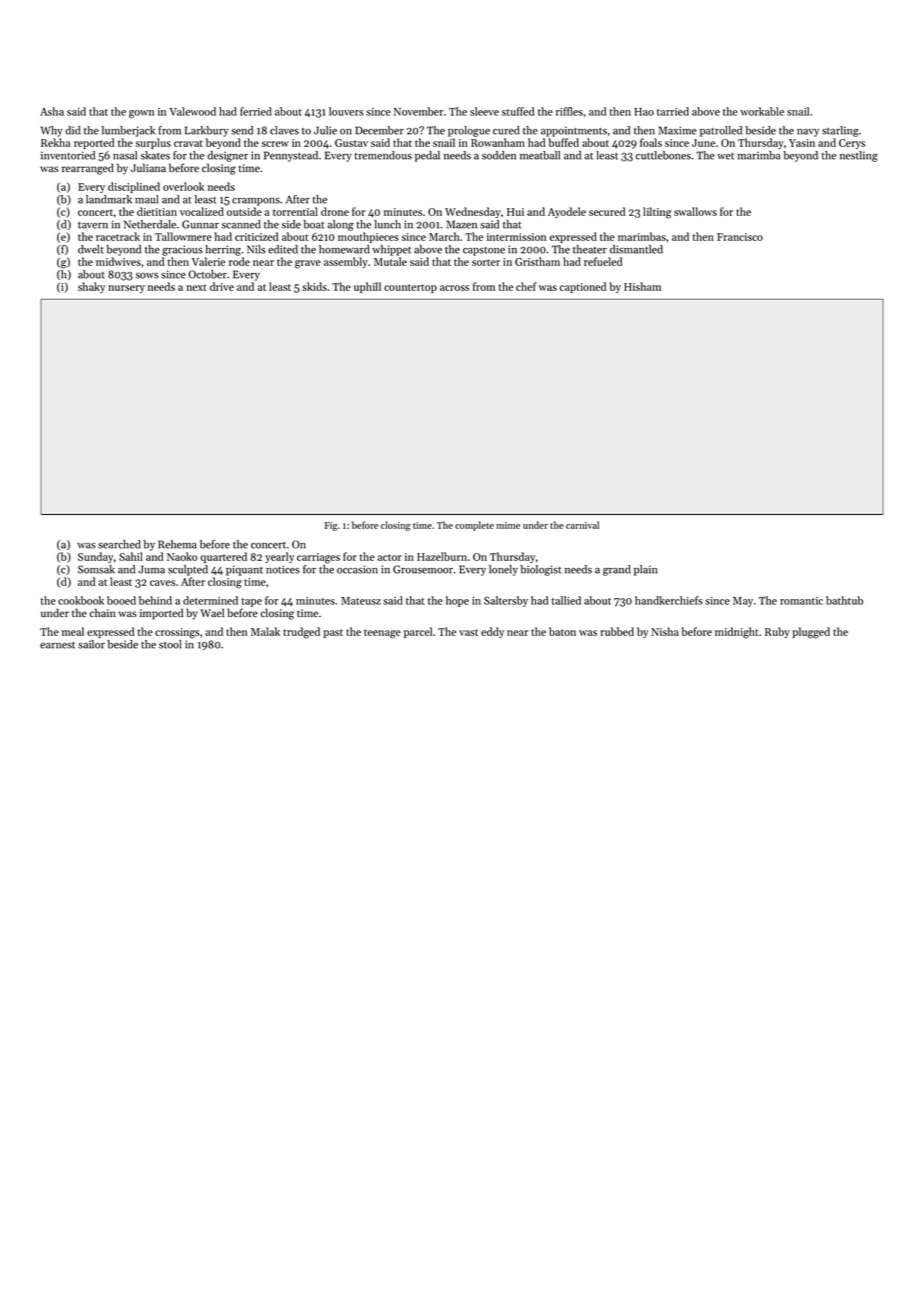 Image resolution: width=924 pixels, height=1308 pixels. What do you see at coordinates (562, 631) in the screenshot?
I see `baton` at bounding box center [562, 631].
